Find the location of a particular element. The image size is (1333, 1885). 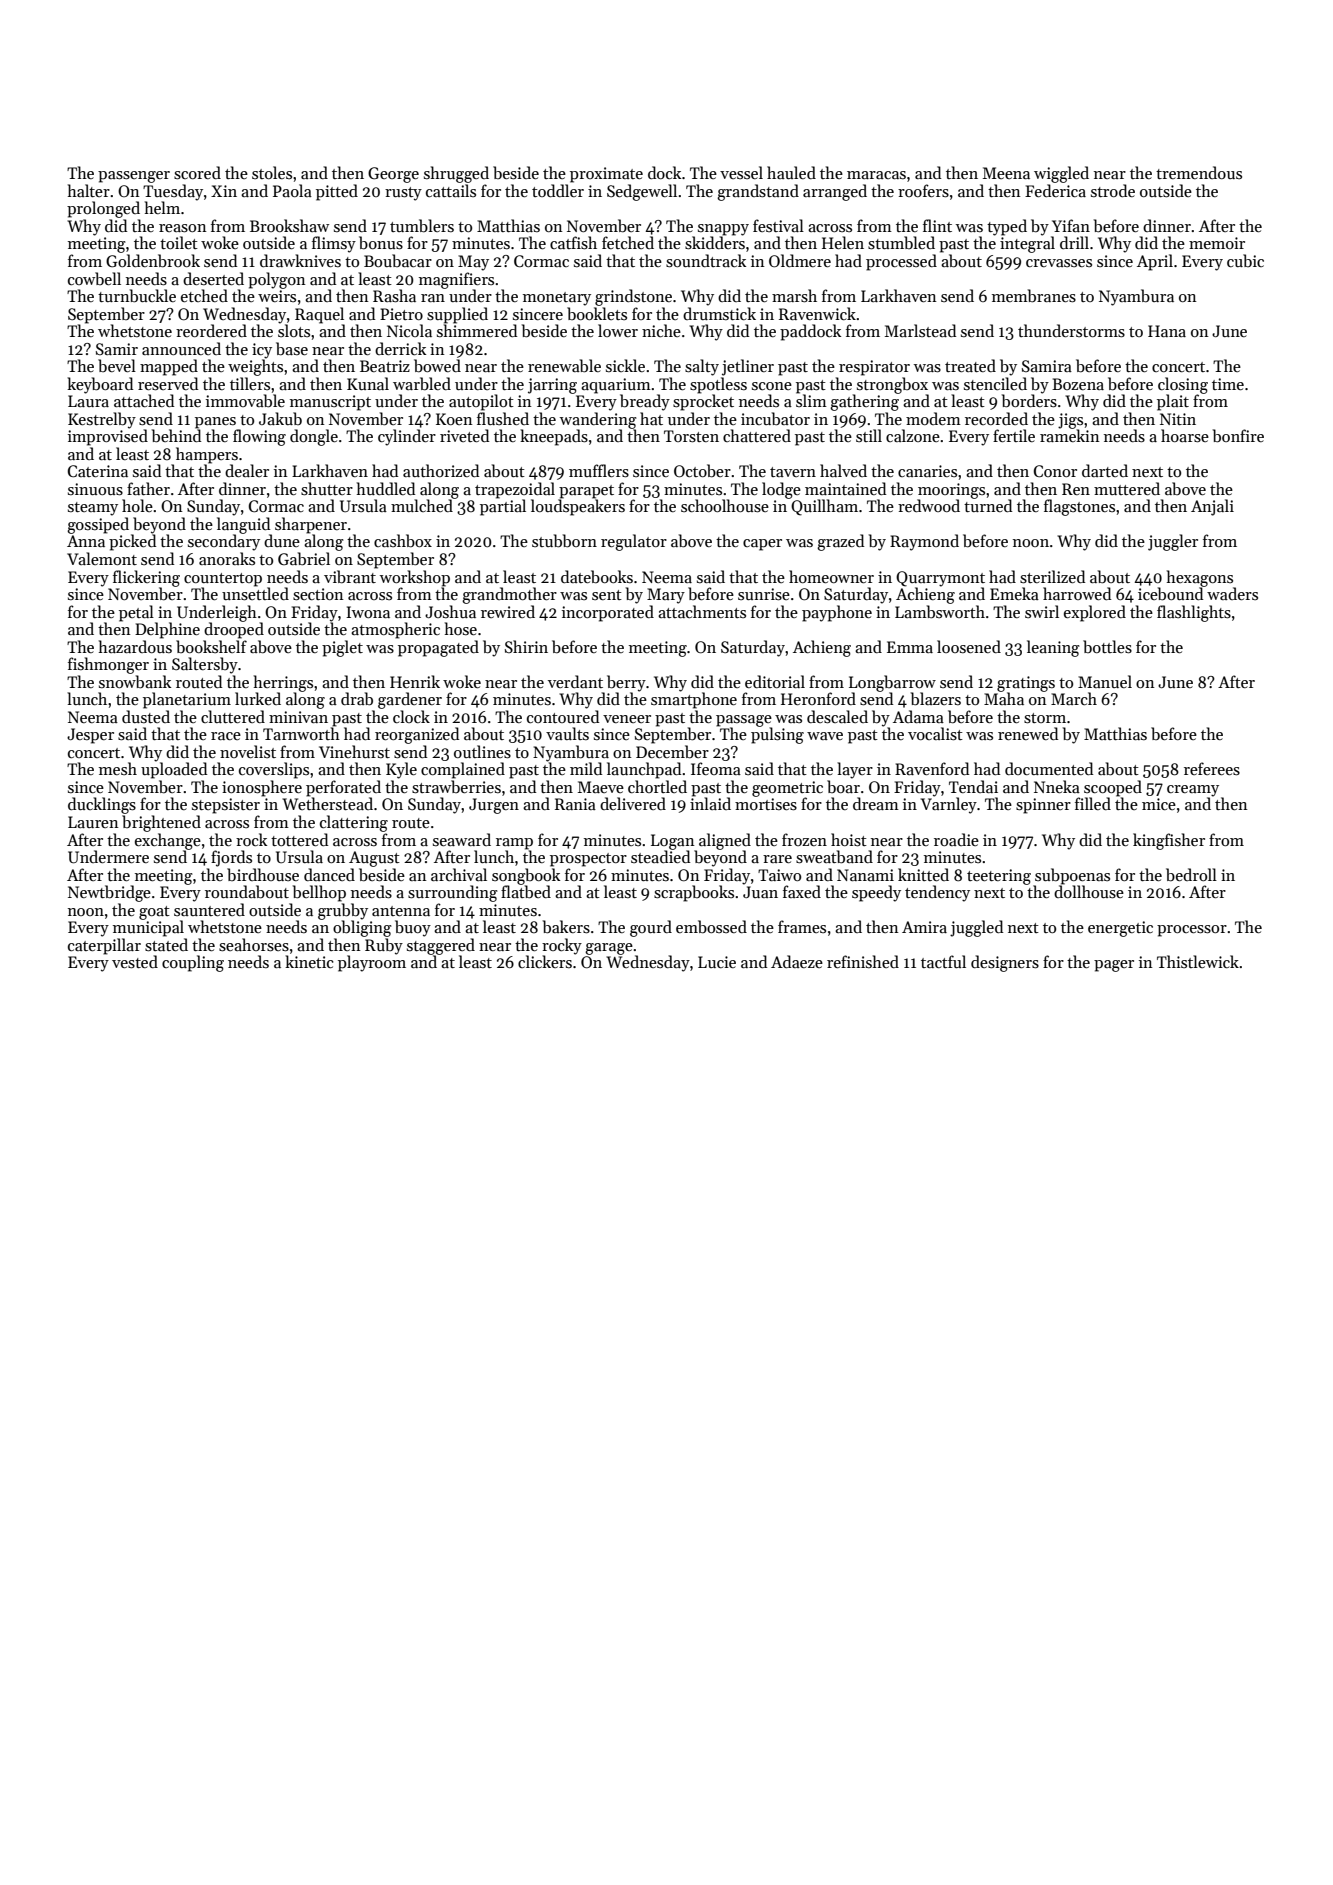

tactful is located at coordinates (943, 961).
